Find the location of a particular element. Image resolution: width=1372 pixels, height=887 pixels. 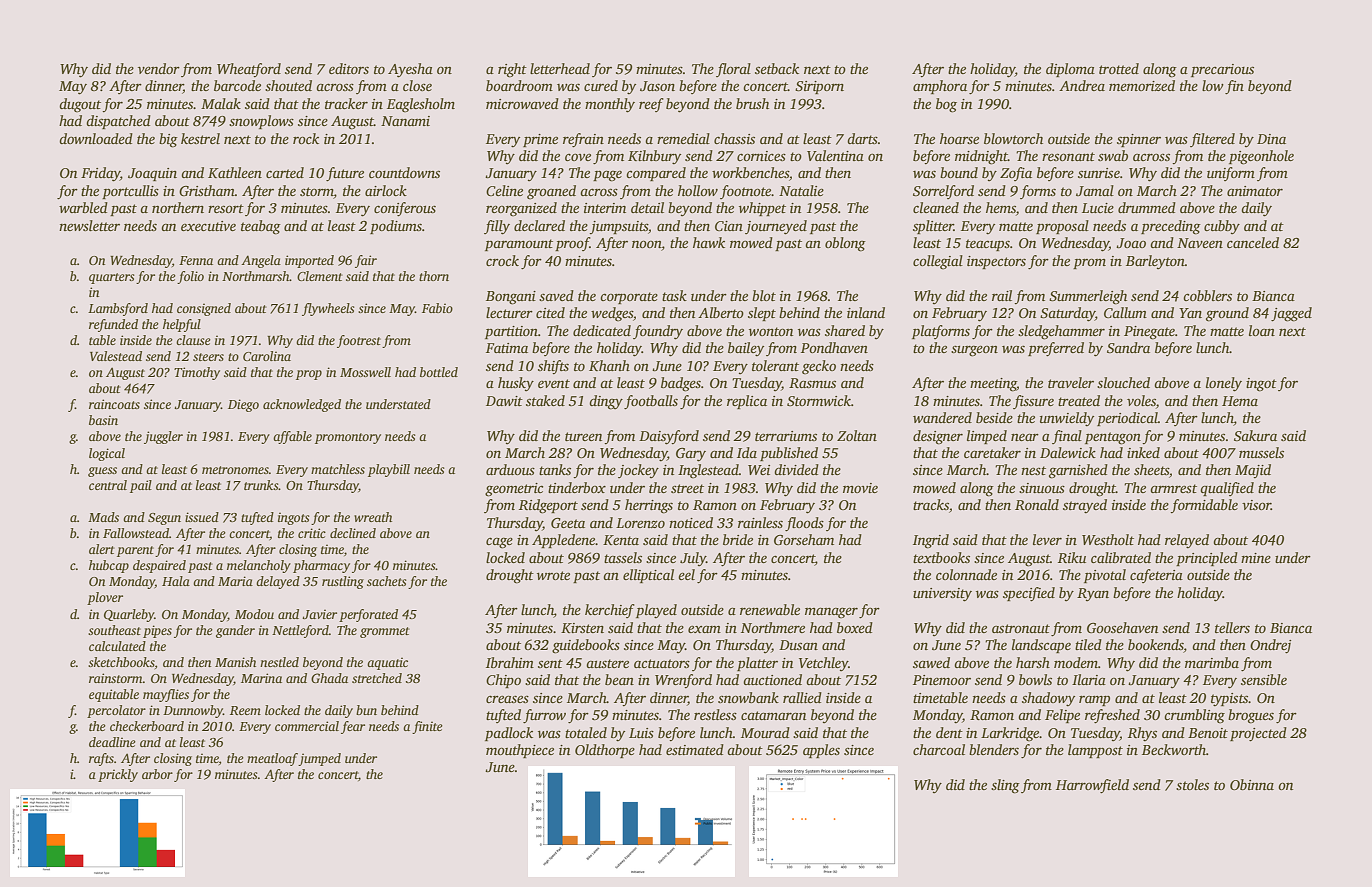

Rasmus is located at coordinates (812, 383).
